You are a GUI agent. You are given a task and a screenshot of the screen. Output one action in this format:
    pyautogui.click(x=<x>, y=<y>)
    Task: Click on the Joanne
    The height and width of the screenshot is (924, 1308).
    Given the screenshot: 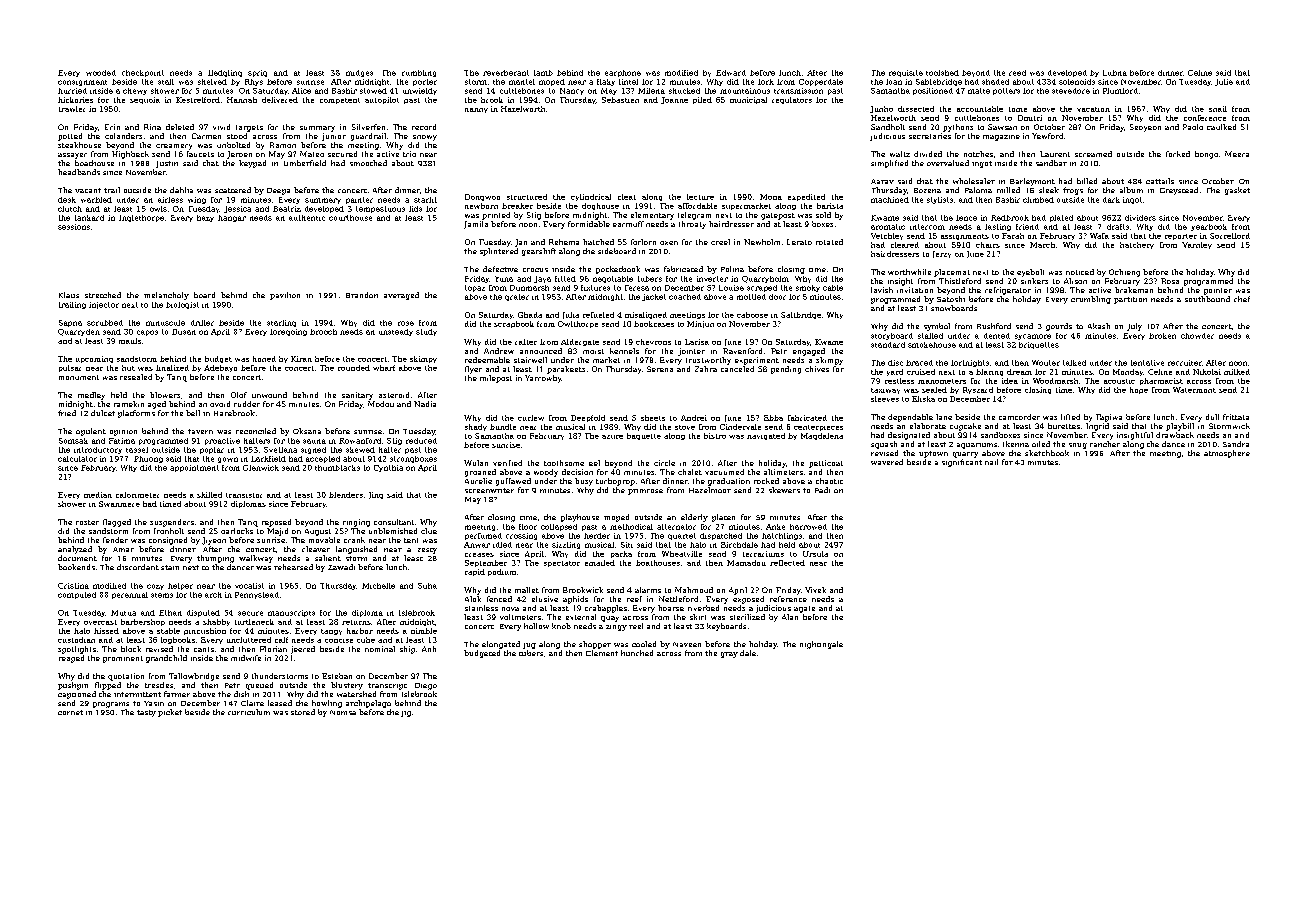 What is the action you would take?
    pyautogui.click(x=674, y=100)
